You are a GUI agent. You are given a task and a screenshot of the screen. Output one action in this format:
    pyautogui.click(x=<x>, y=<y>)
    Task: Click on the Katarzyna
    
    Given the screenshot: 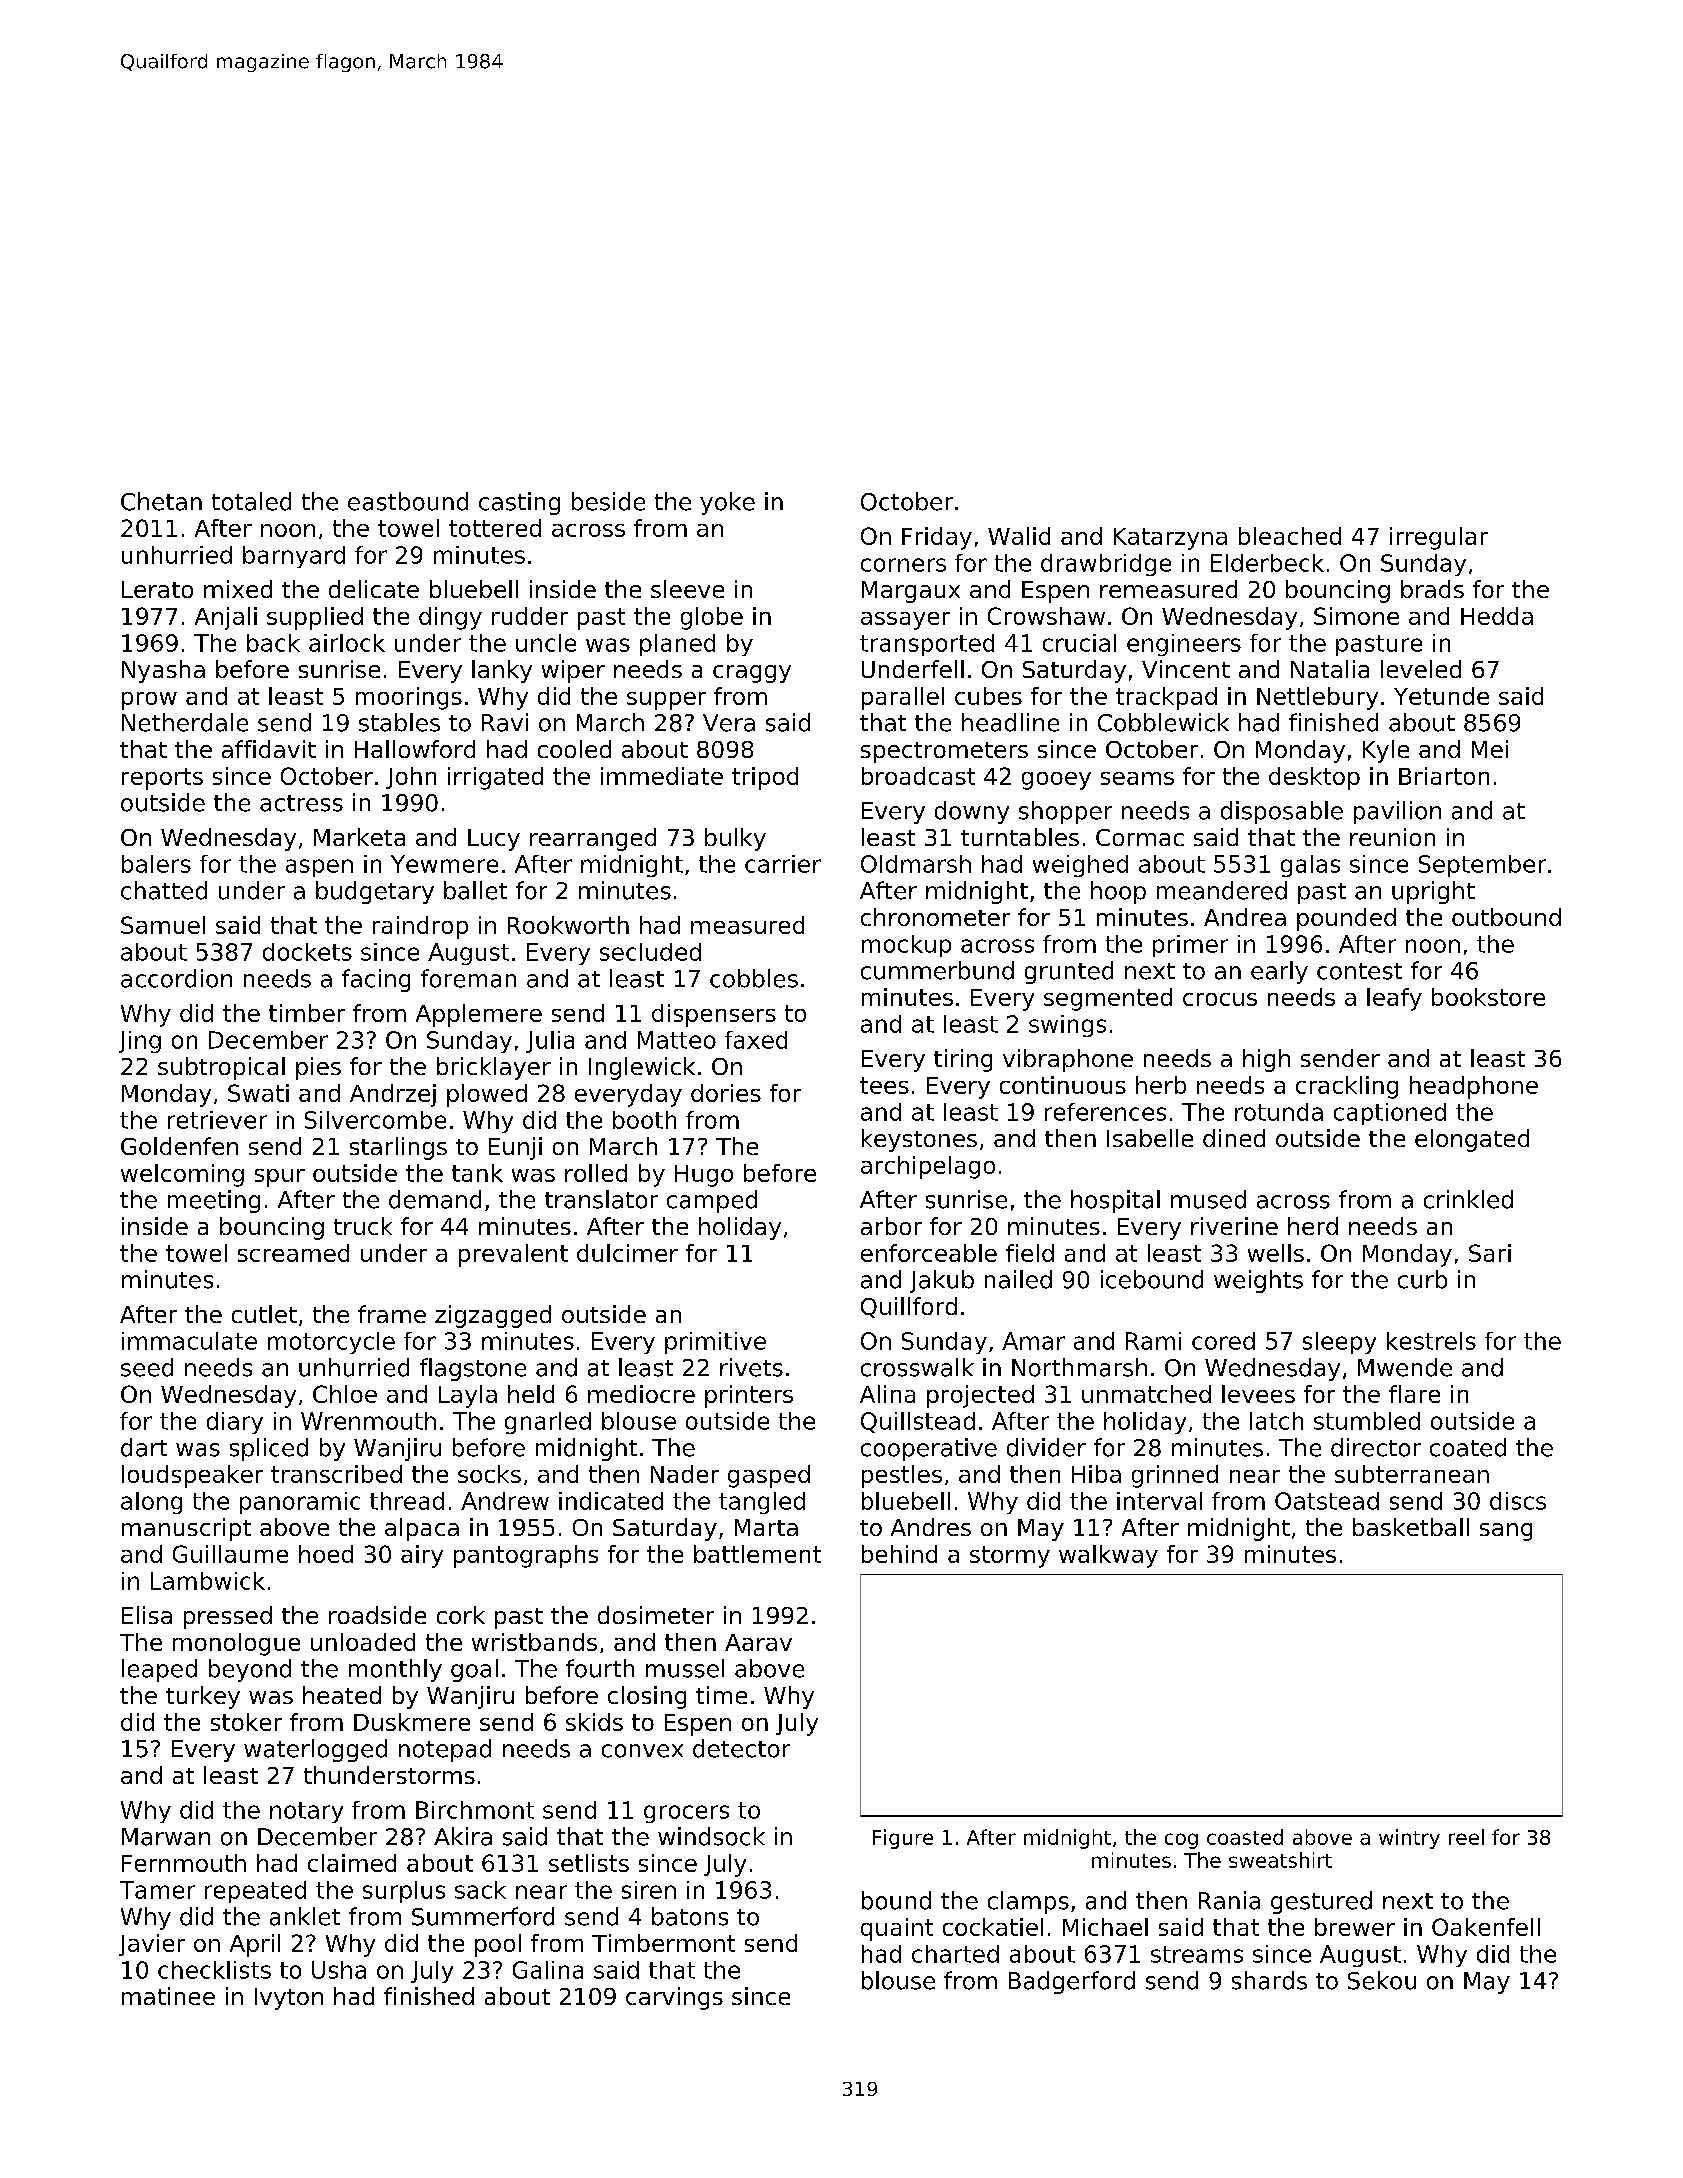 What is the action you would take?
    pyautogui.click(x=1170, y=539)
